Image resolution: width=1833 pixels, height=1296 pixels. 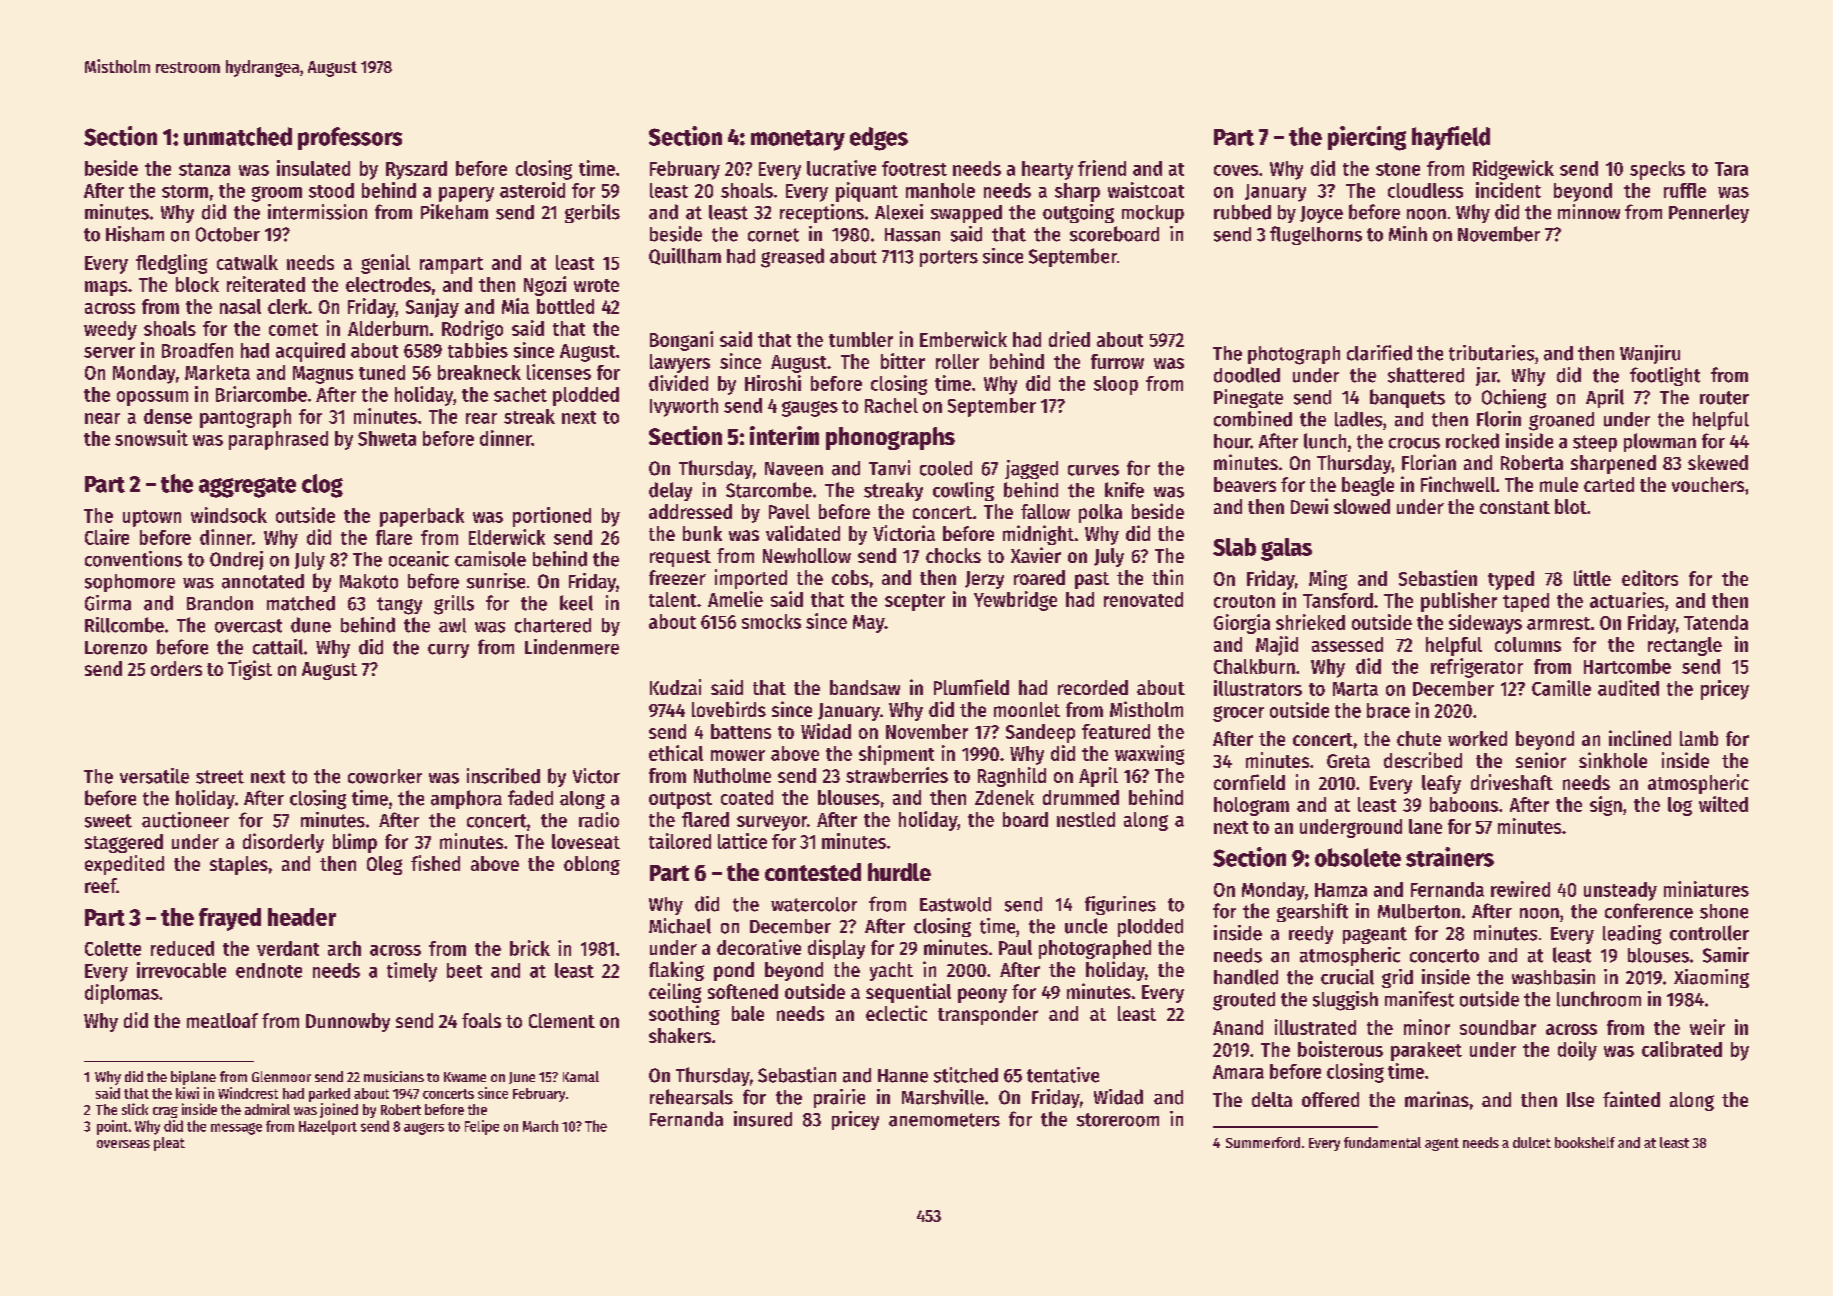 What do you see at coordinates (803, 533) in the screenshot?
I see `validated` at bounding box center [803, 533].
